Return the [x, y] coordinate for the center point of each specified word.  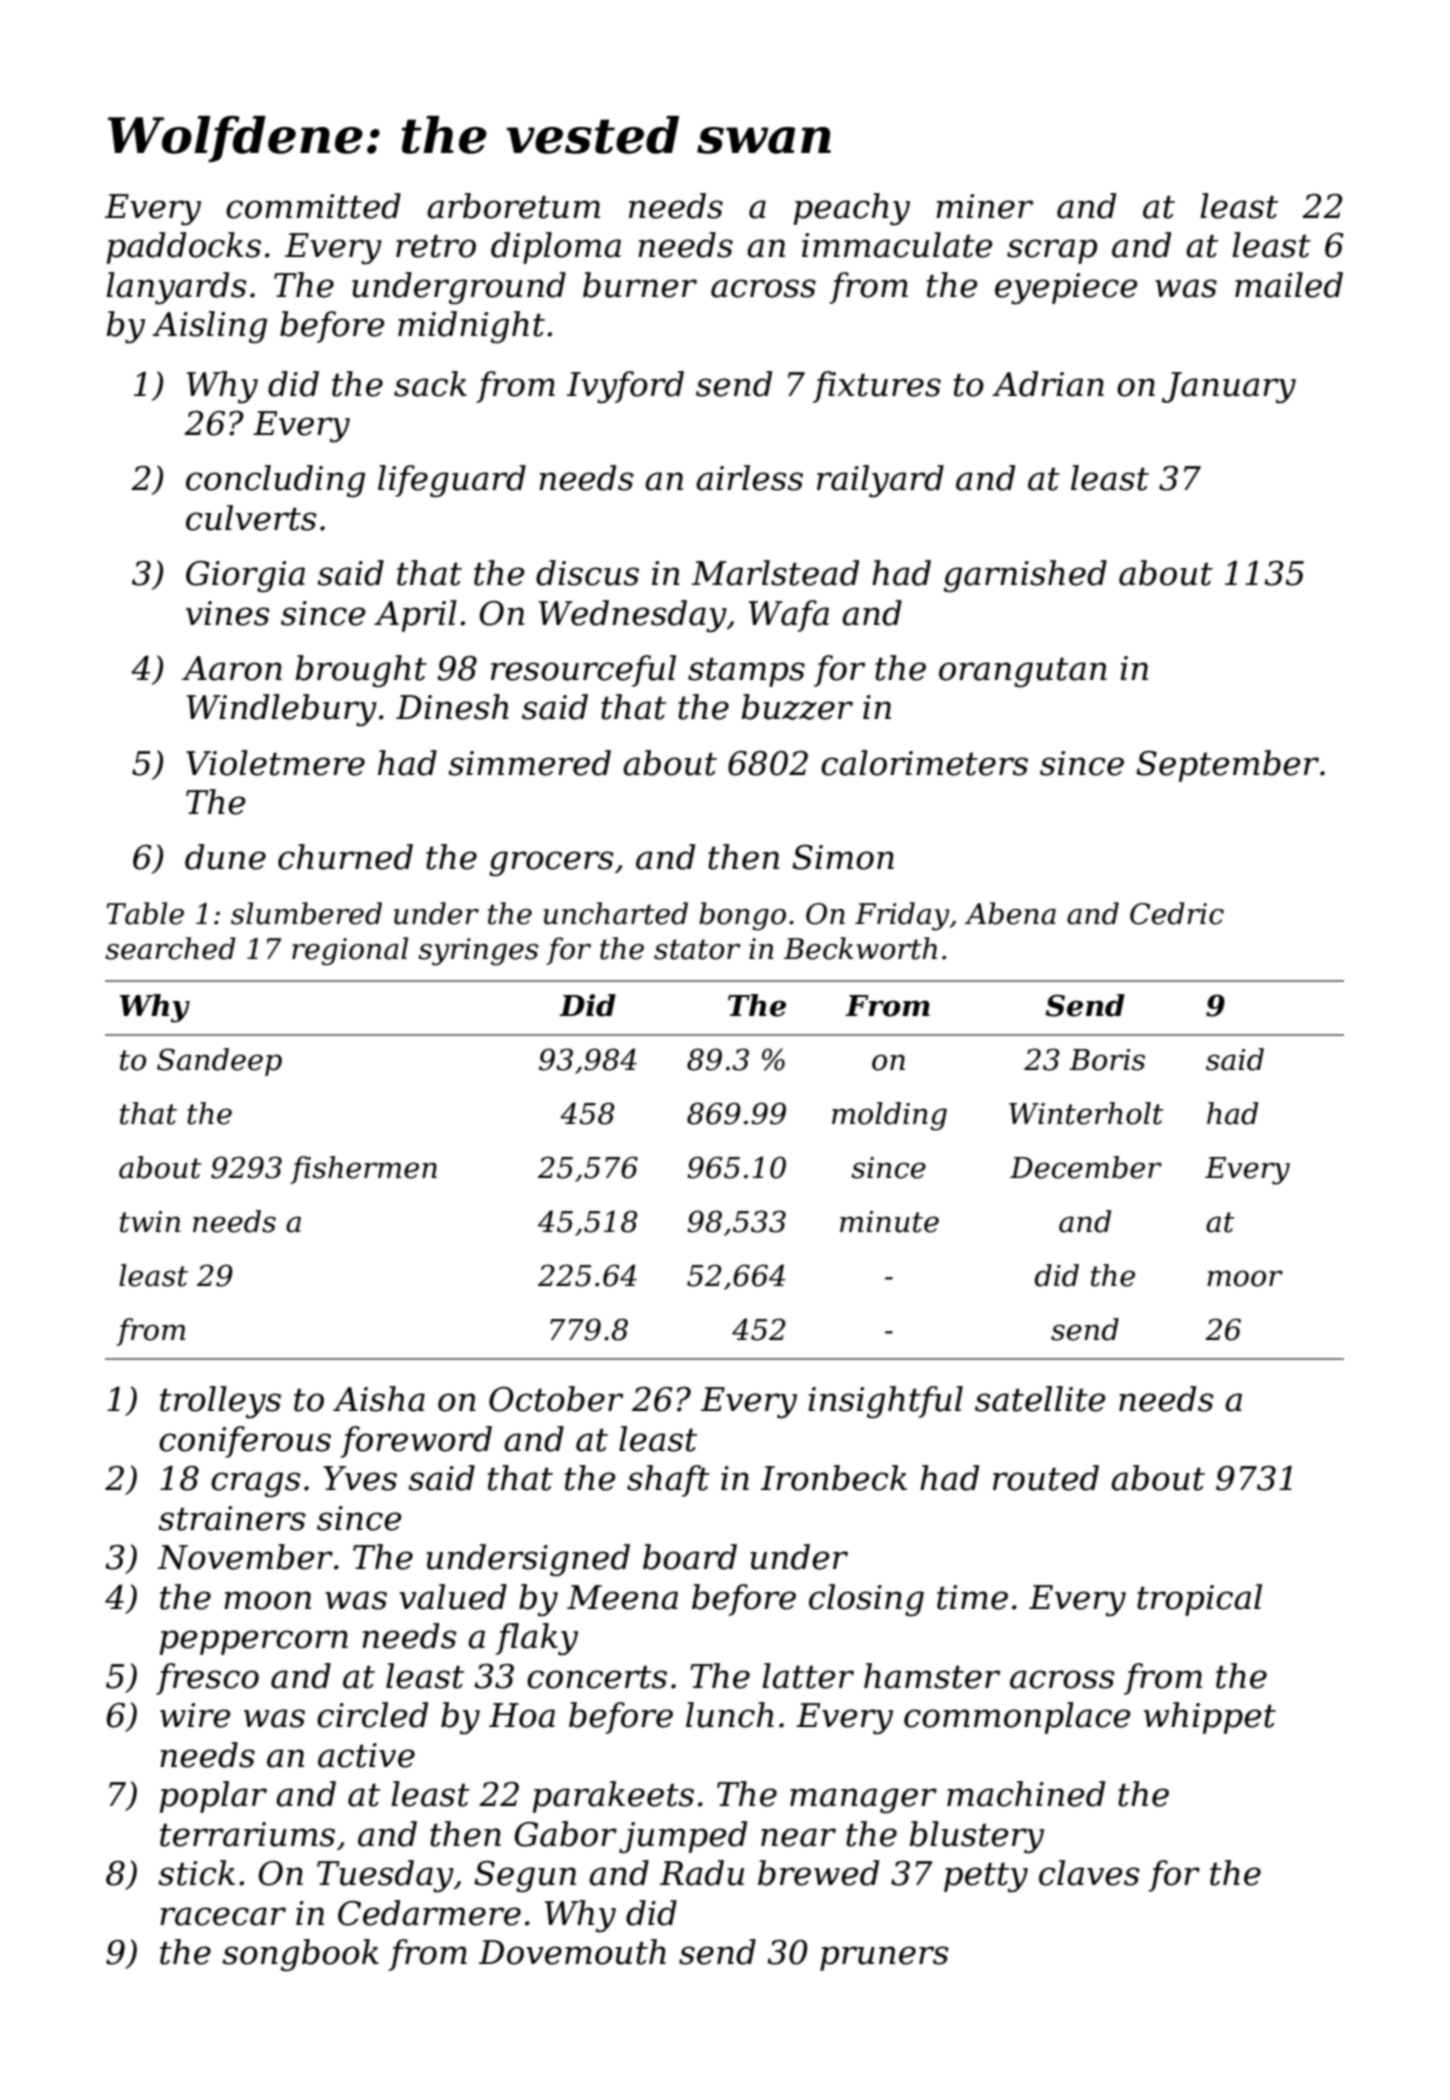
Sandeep [219, 1062]
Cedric [1177, 913]
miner [984, 206]
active [366, 1755]
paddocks [184, 248]
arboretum [513, 206]
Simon [843, 857]
